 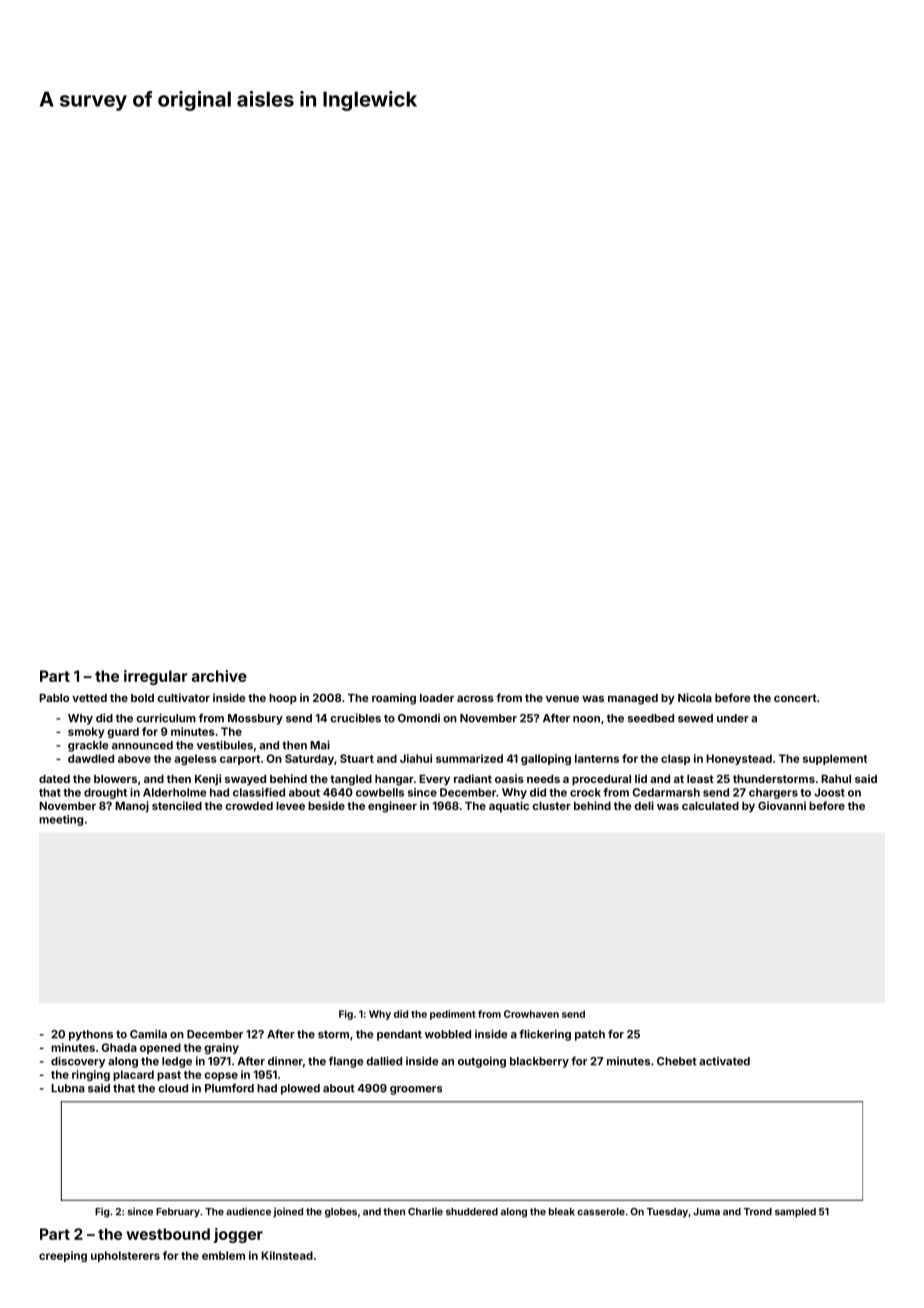 I want to click on westbound, so click(x=168, y=1234).
